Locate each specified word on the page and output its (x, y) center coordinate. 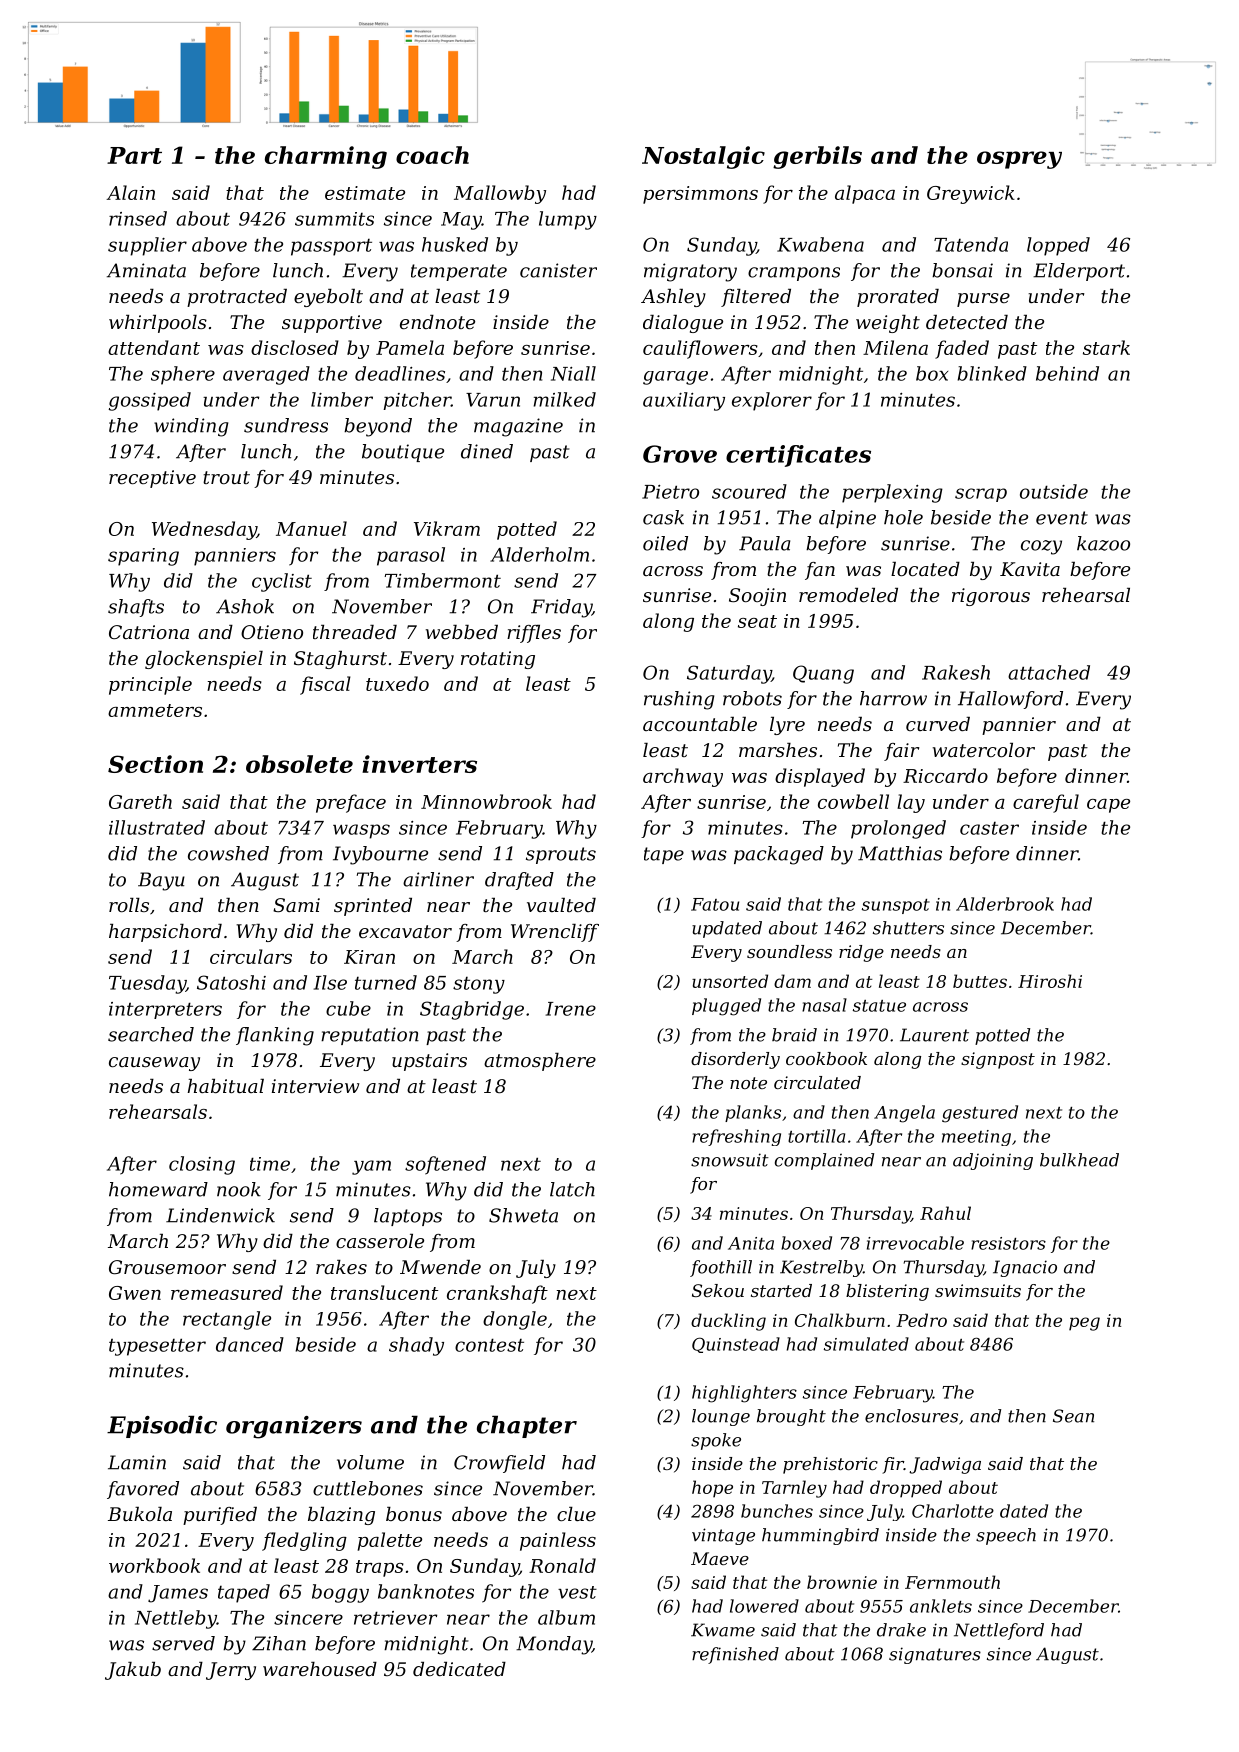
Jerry (231, 1671)
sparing (143, 557)
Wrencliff (555, 933)
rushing (679, 700)
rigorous (991, 597)
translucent (384, 1292)
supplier (147, 246)
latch (572, 1189)
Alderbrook (1005, 904)
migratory (690, 272)
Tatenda (971, 244)
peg (1084, 1324)
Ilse (330, 982)
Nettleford (999, 1631)
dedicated (459, 1669)
